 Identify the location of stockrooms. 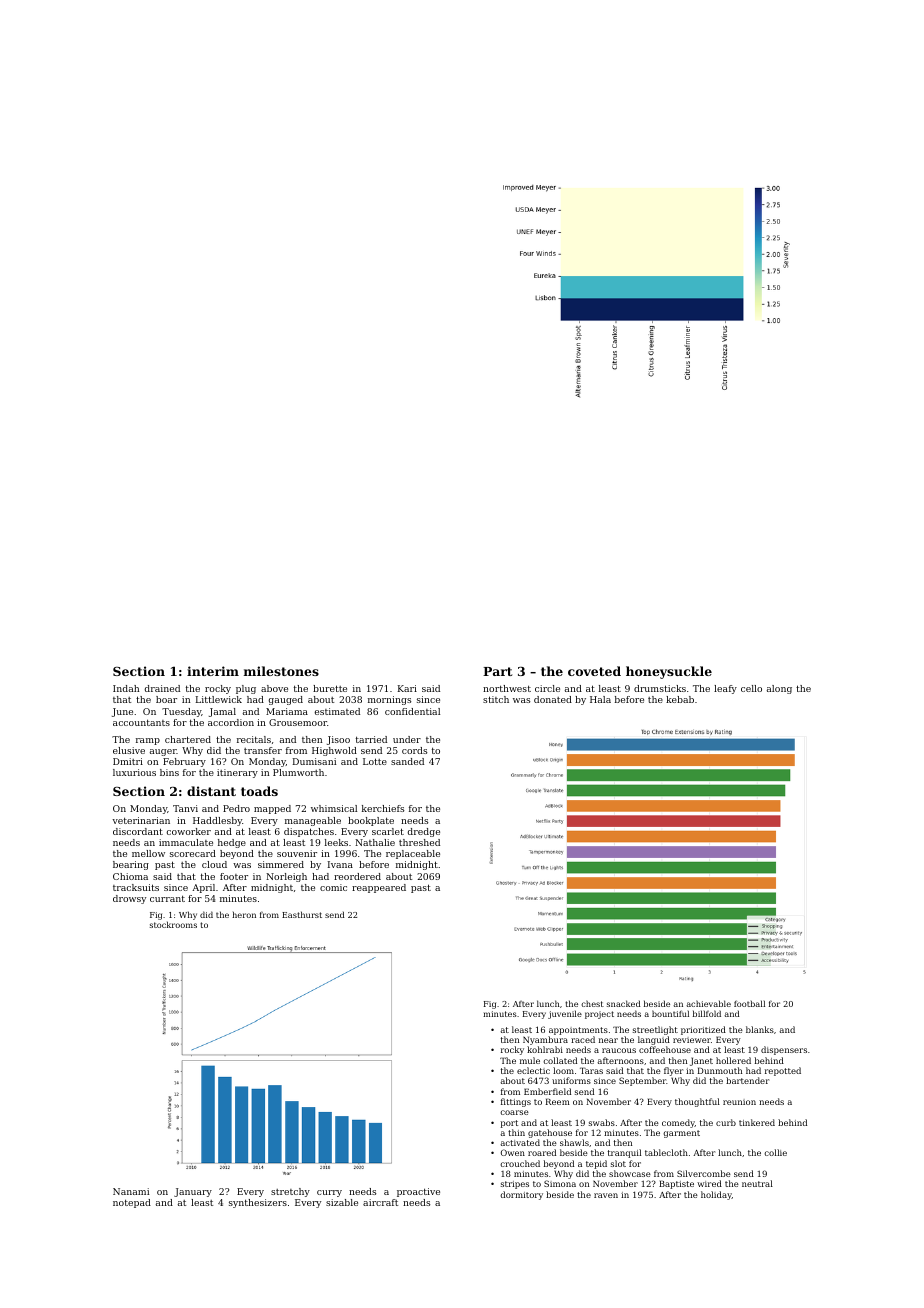
(173, 924).
